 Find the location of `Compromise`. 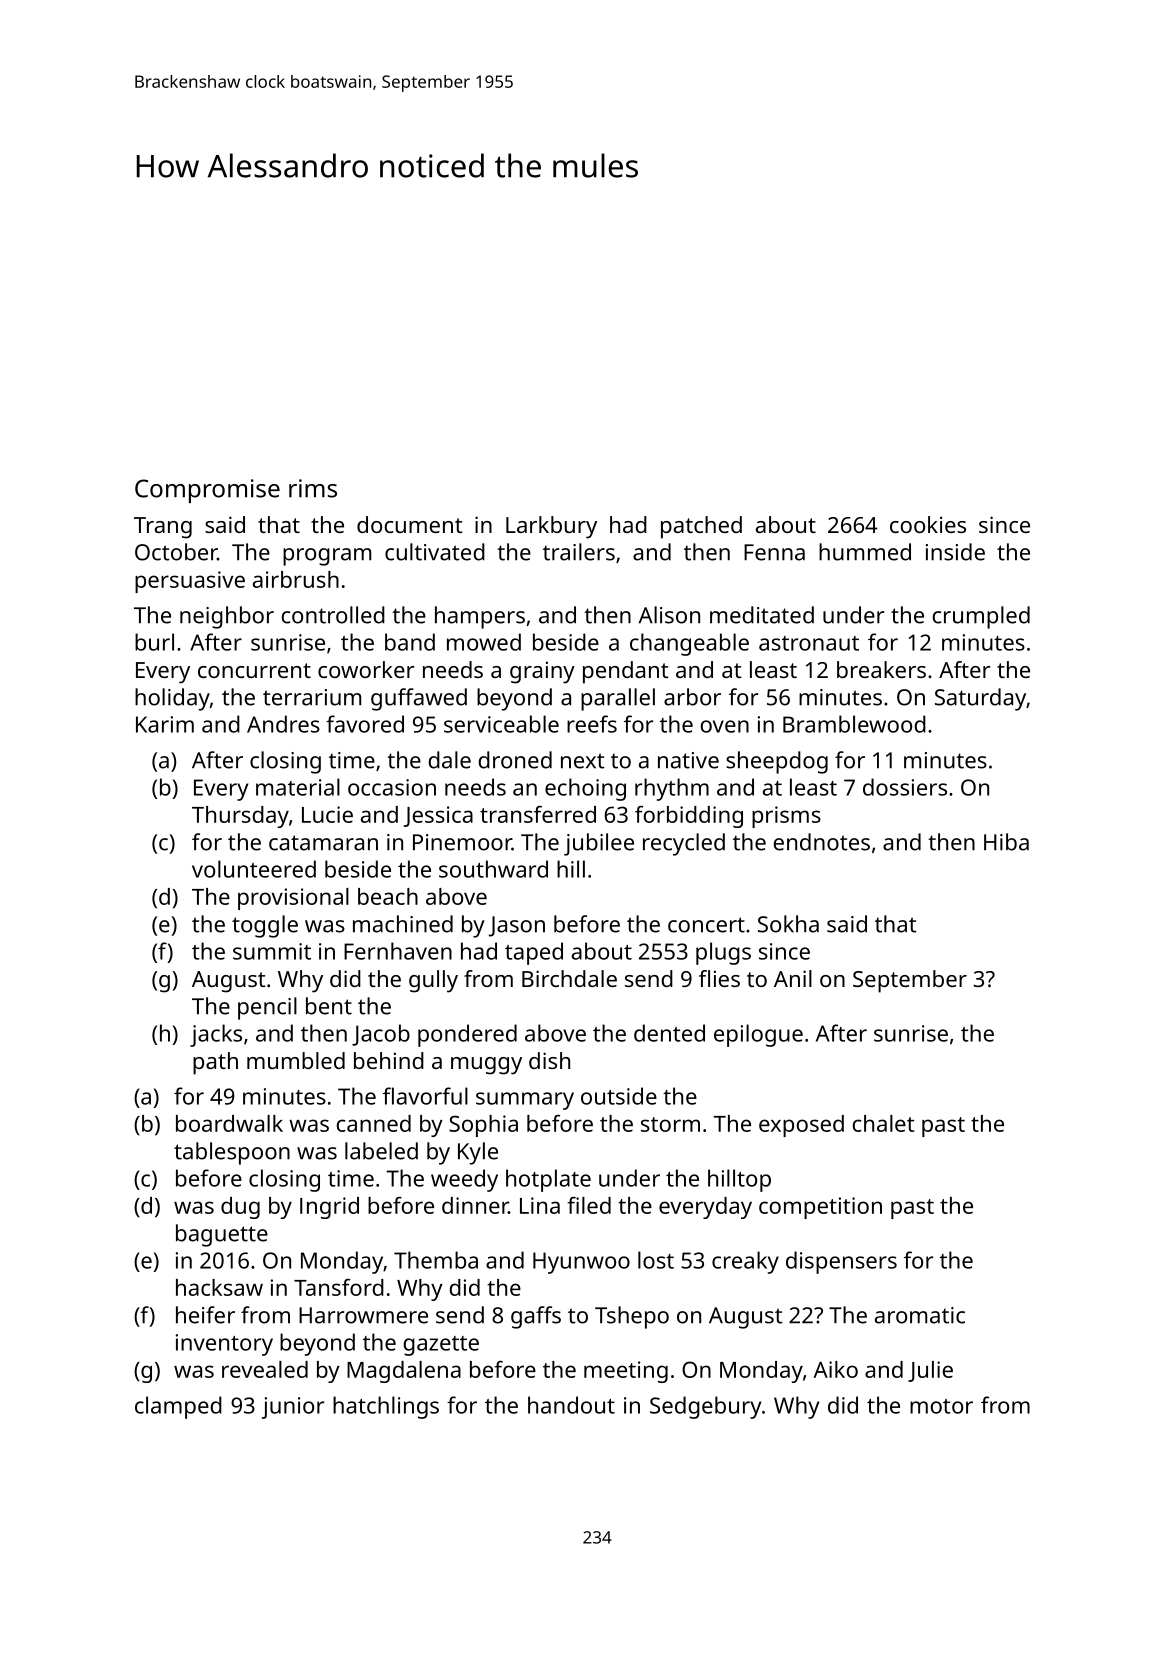

Compromise is located at coordinates (207, 491).
